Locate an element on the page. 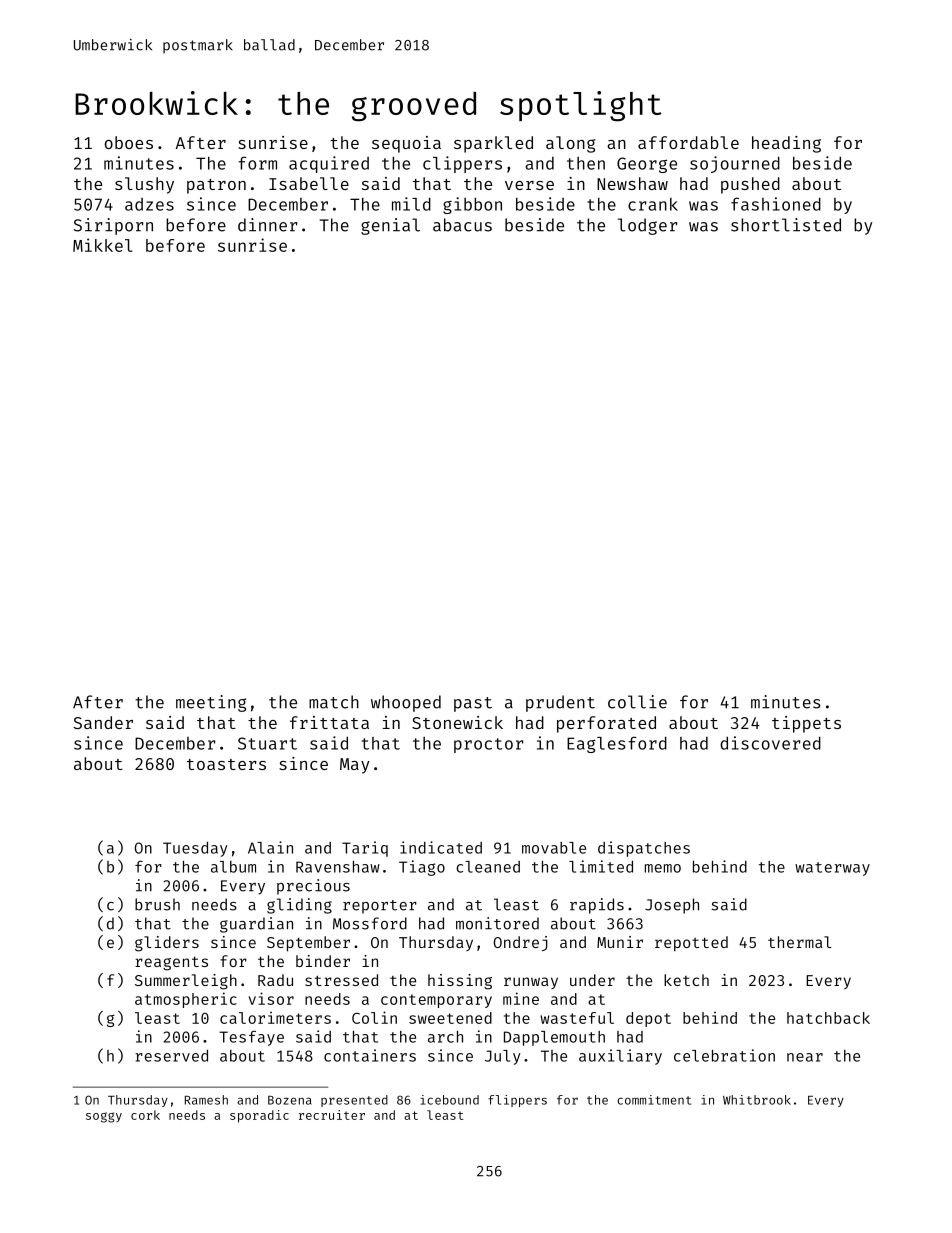 The width and height of the document is (952, 1233). affordable is located at coordinates (688, 142).
